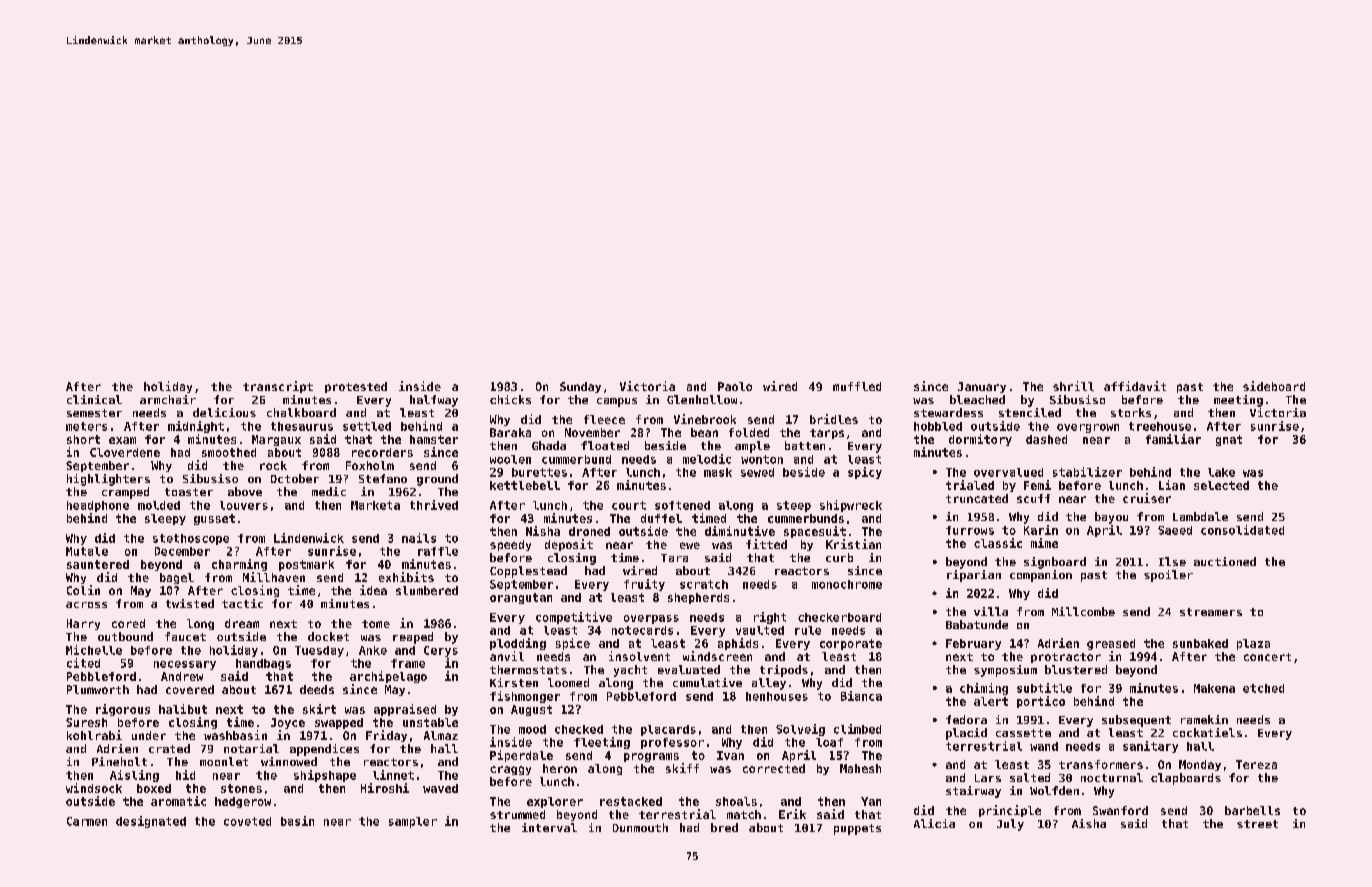 The width and height of the document is (1372, 887). What do you see at coordinates (276, 440) in the document?
I see `Margaux` at bounding box center [276, 440].
